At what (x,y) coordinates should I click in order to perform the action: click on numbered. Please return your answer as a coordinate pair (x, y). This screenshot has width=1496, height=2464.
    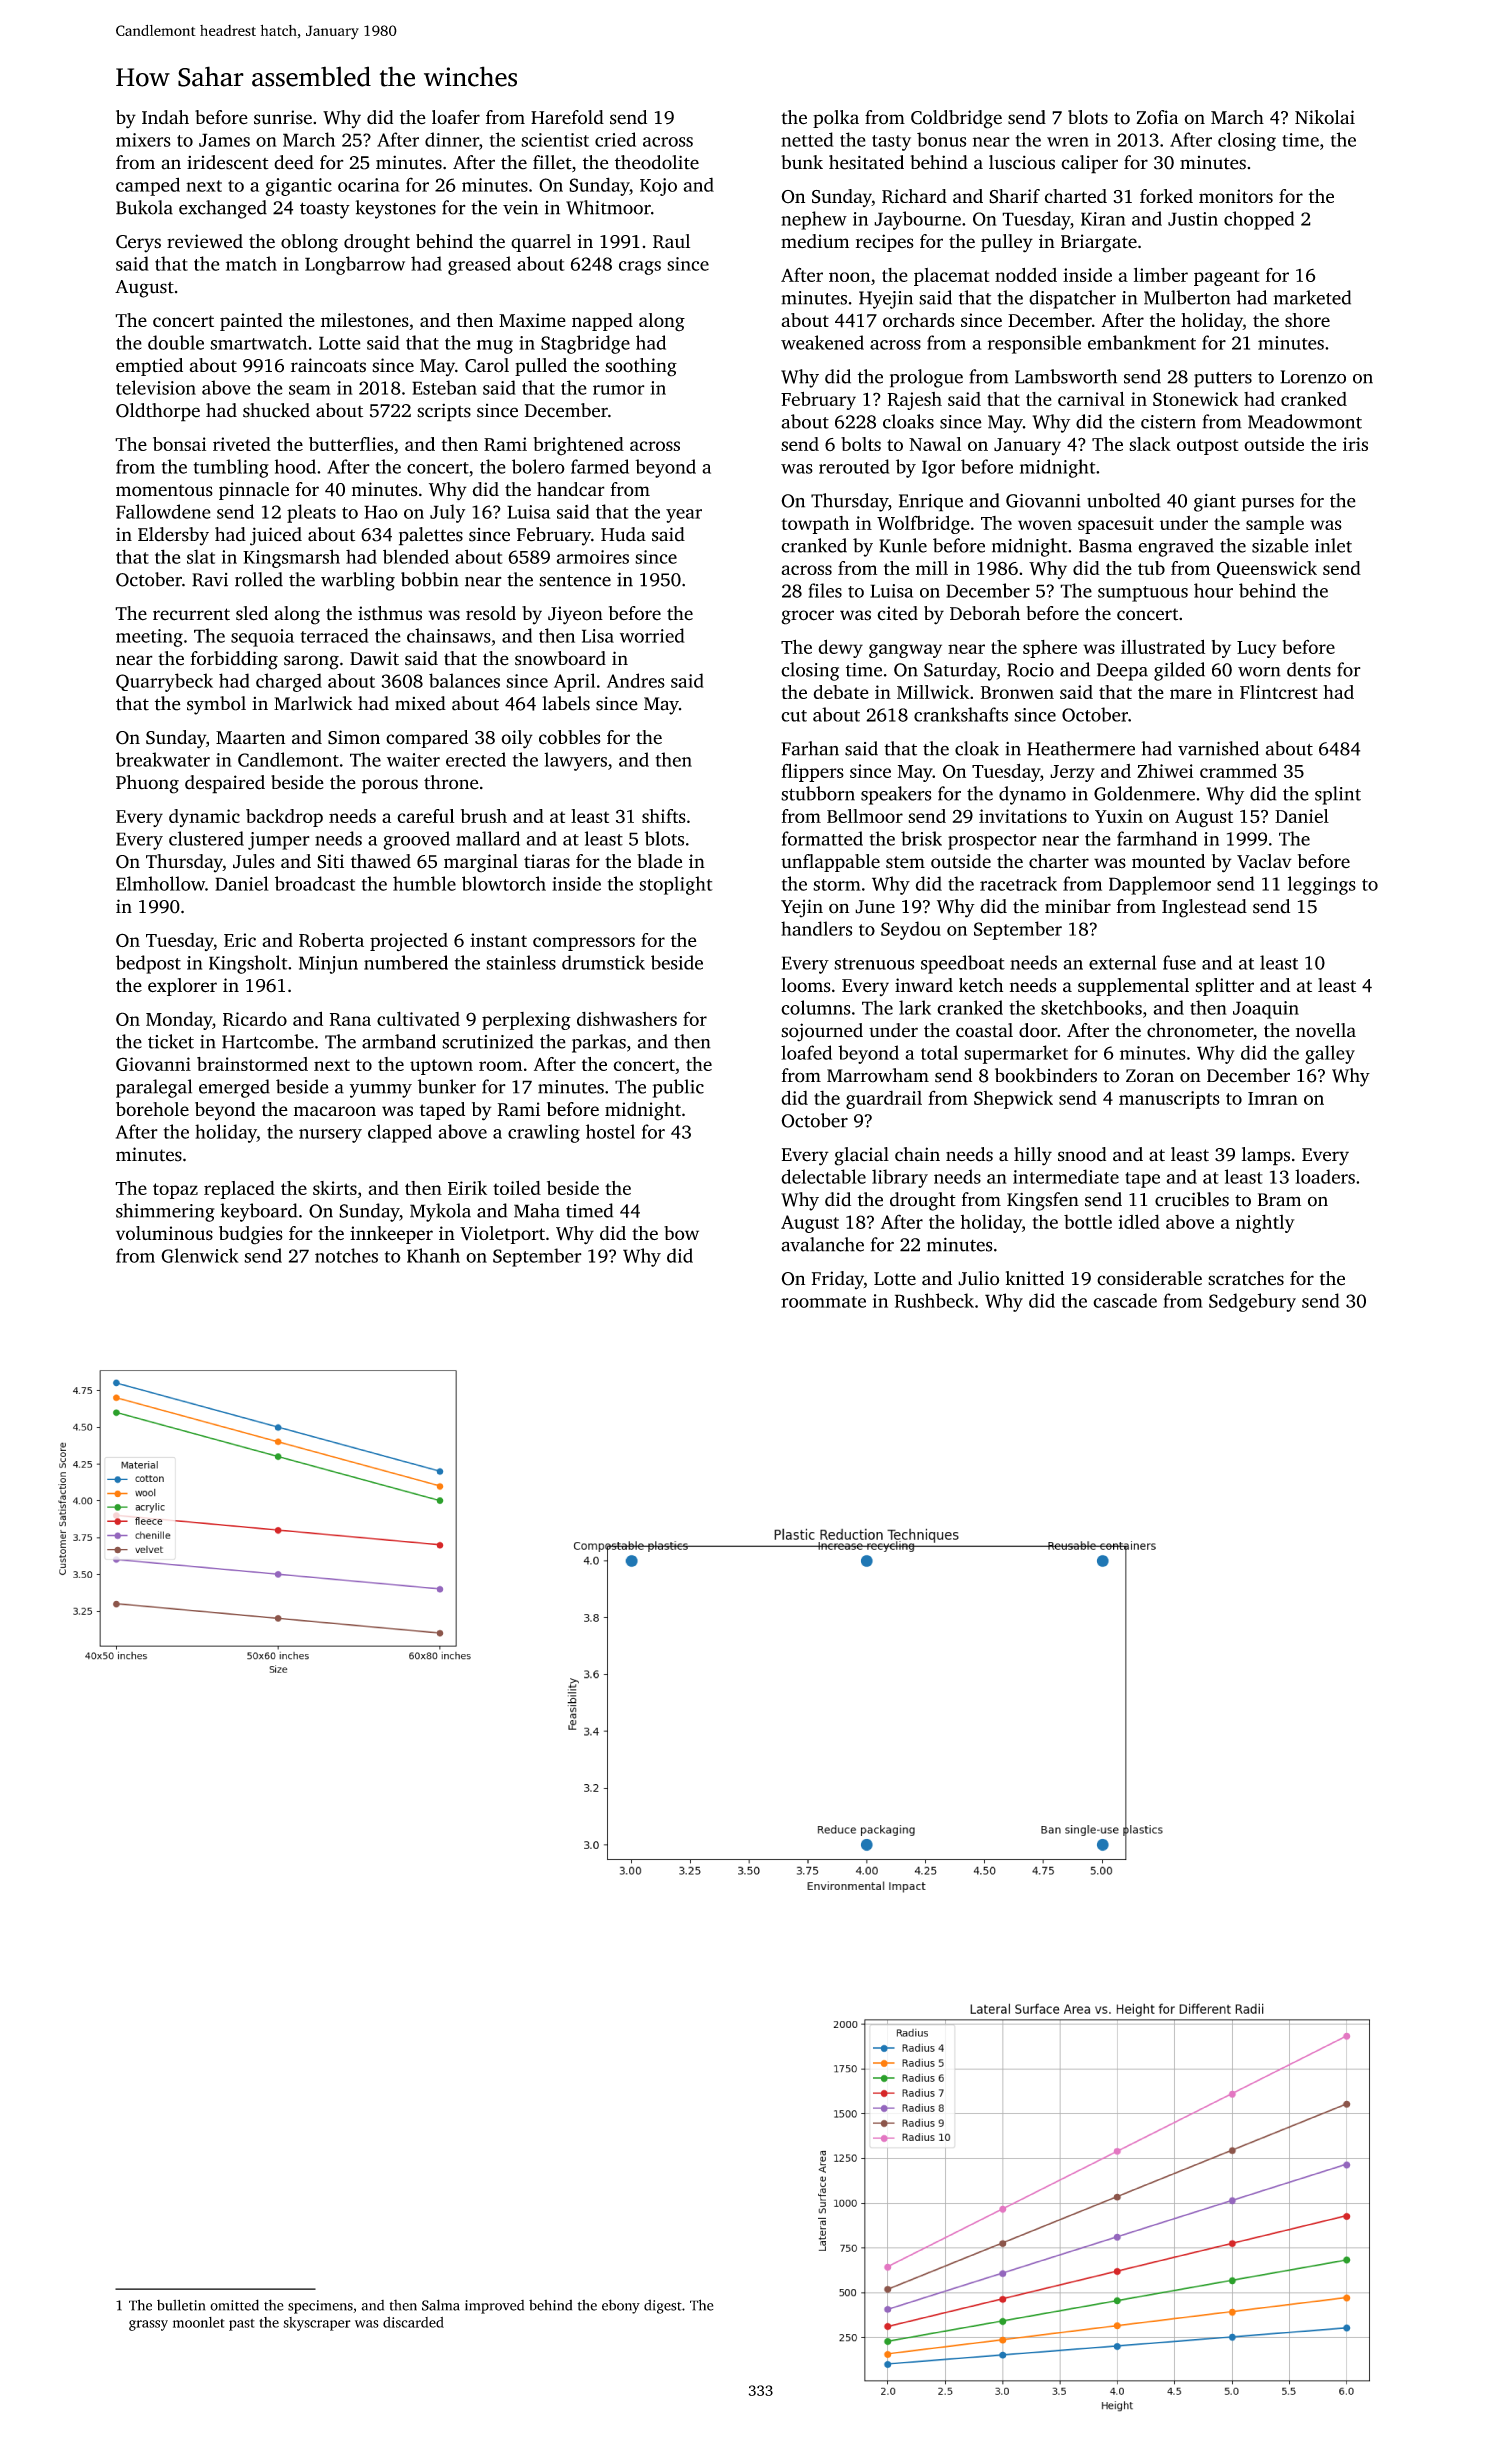
    Looking at the image, I should click on (406, 962).
